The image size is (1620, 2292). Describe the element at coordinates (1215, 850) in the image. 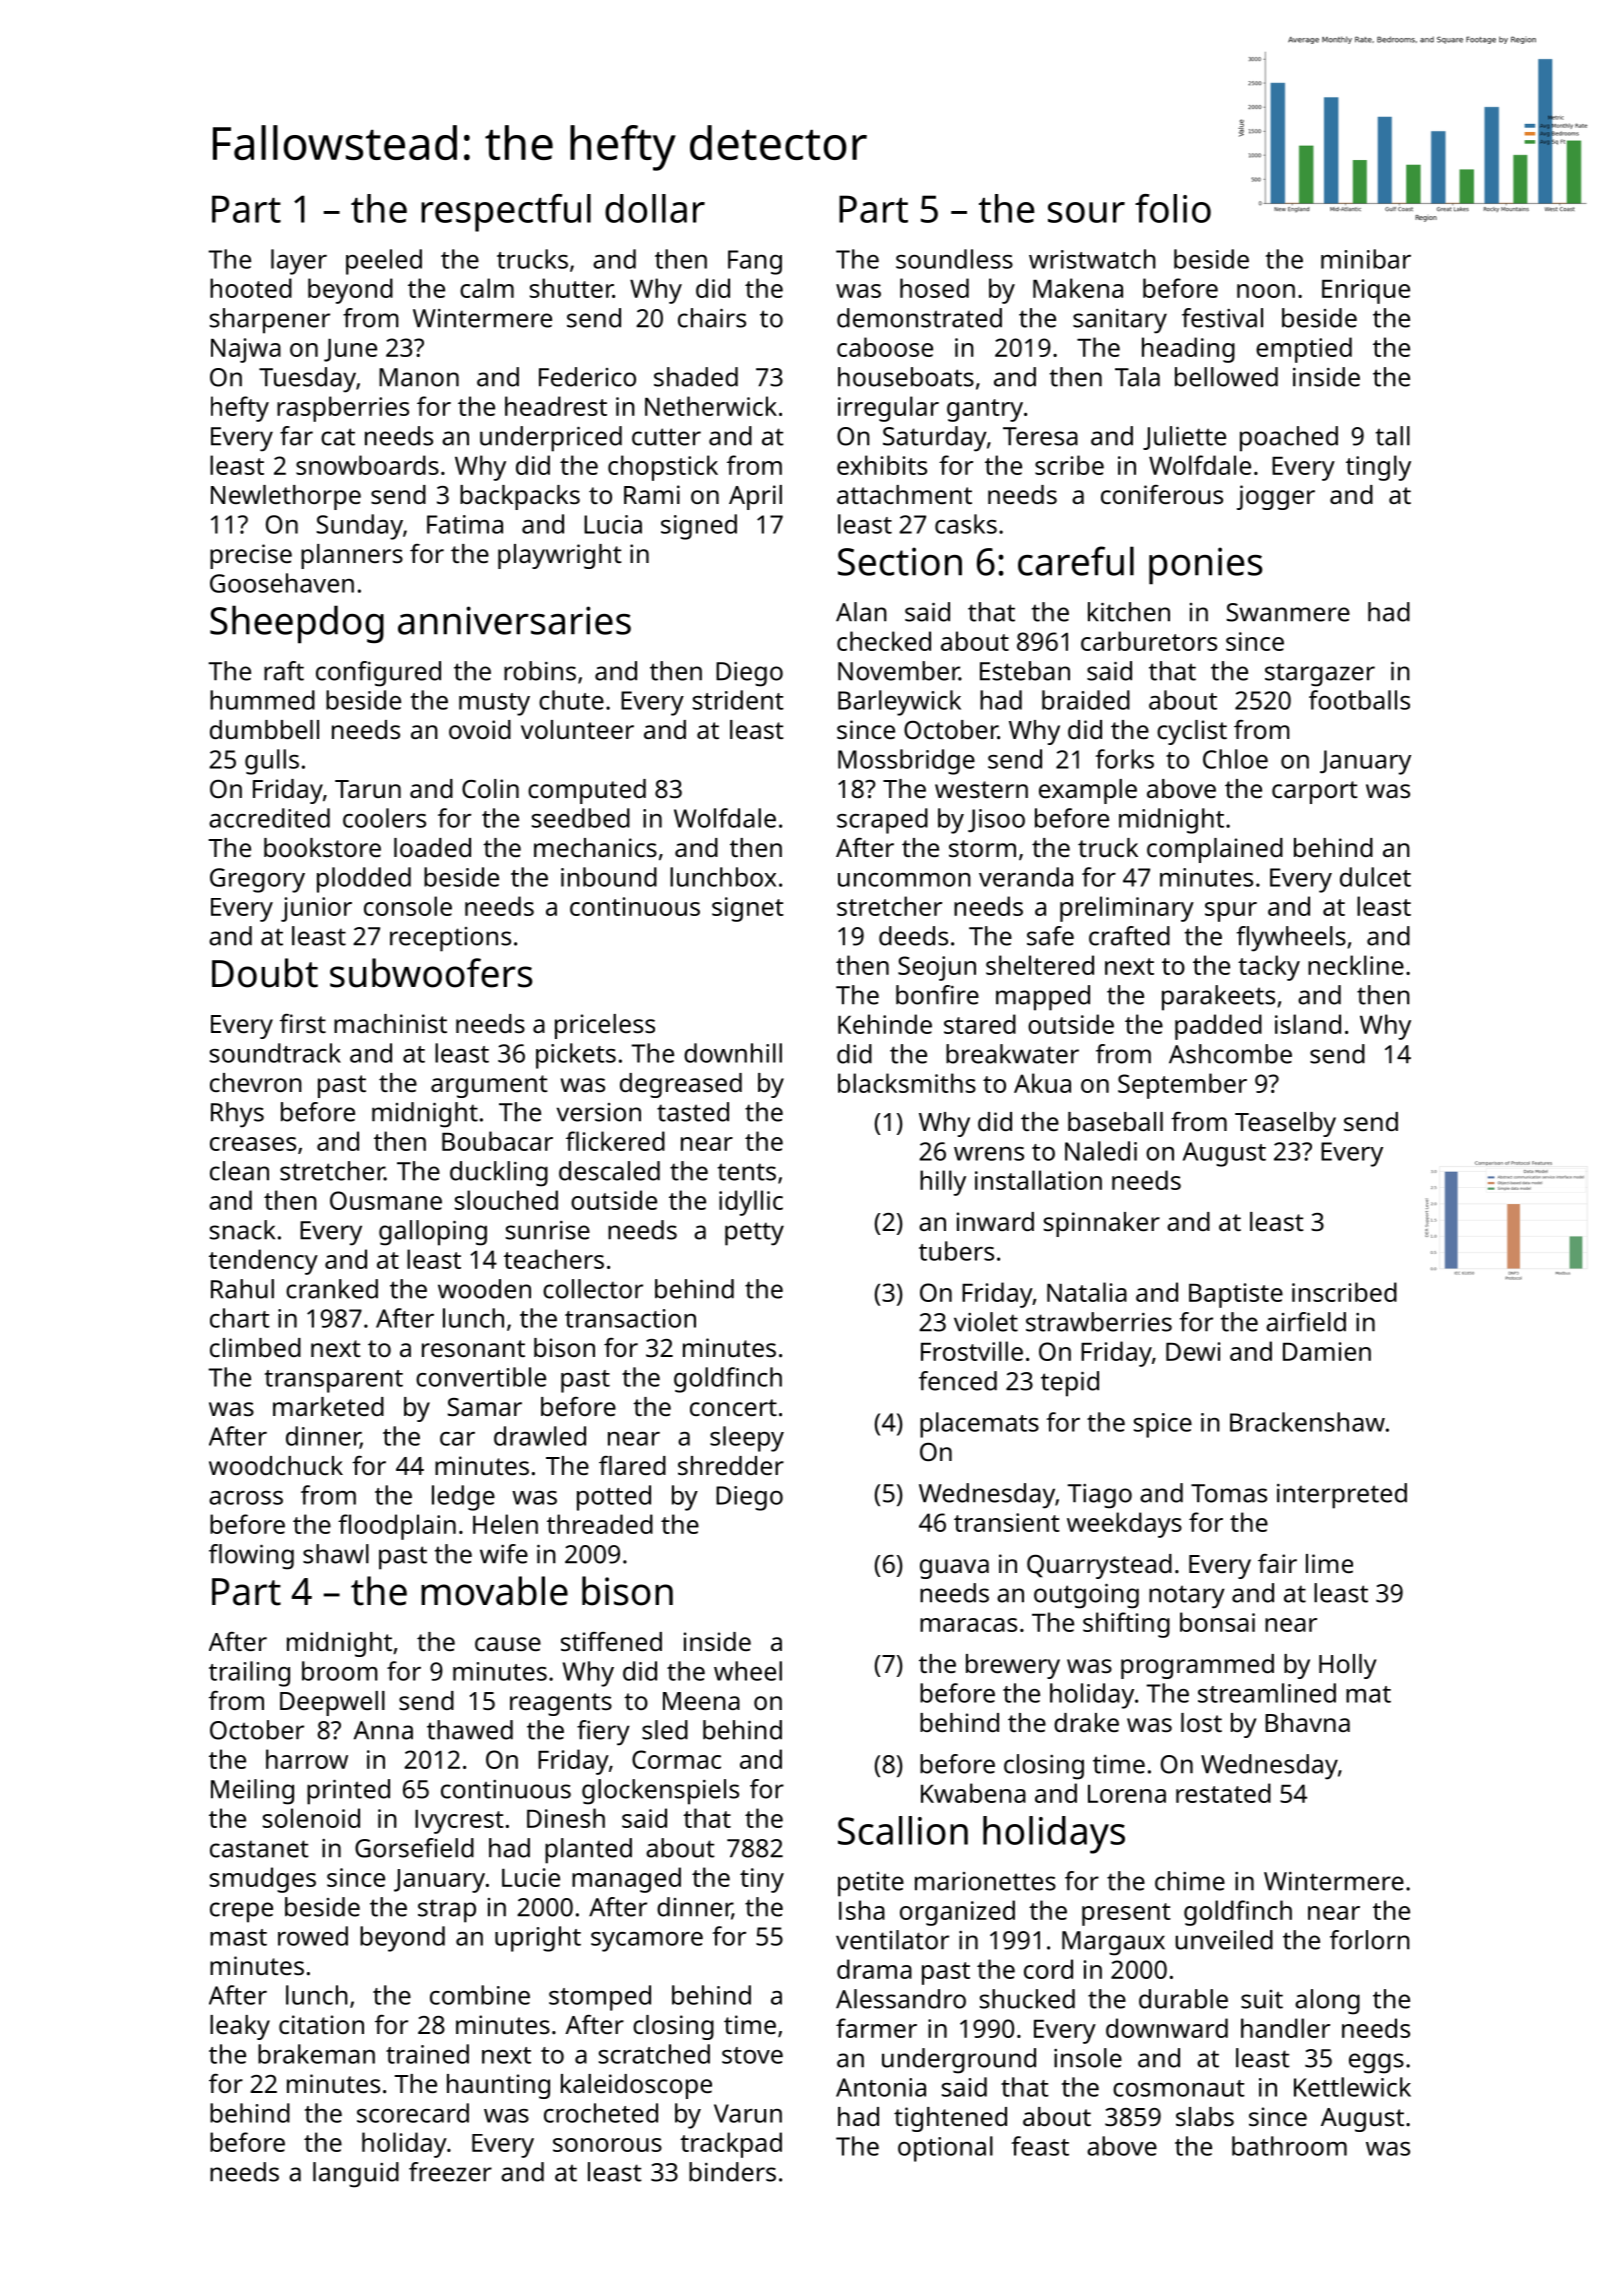

I see `complained` at that location.
